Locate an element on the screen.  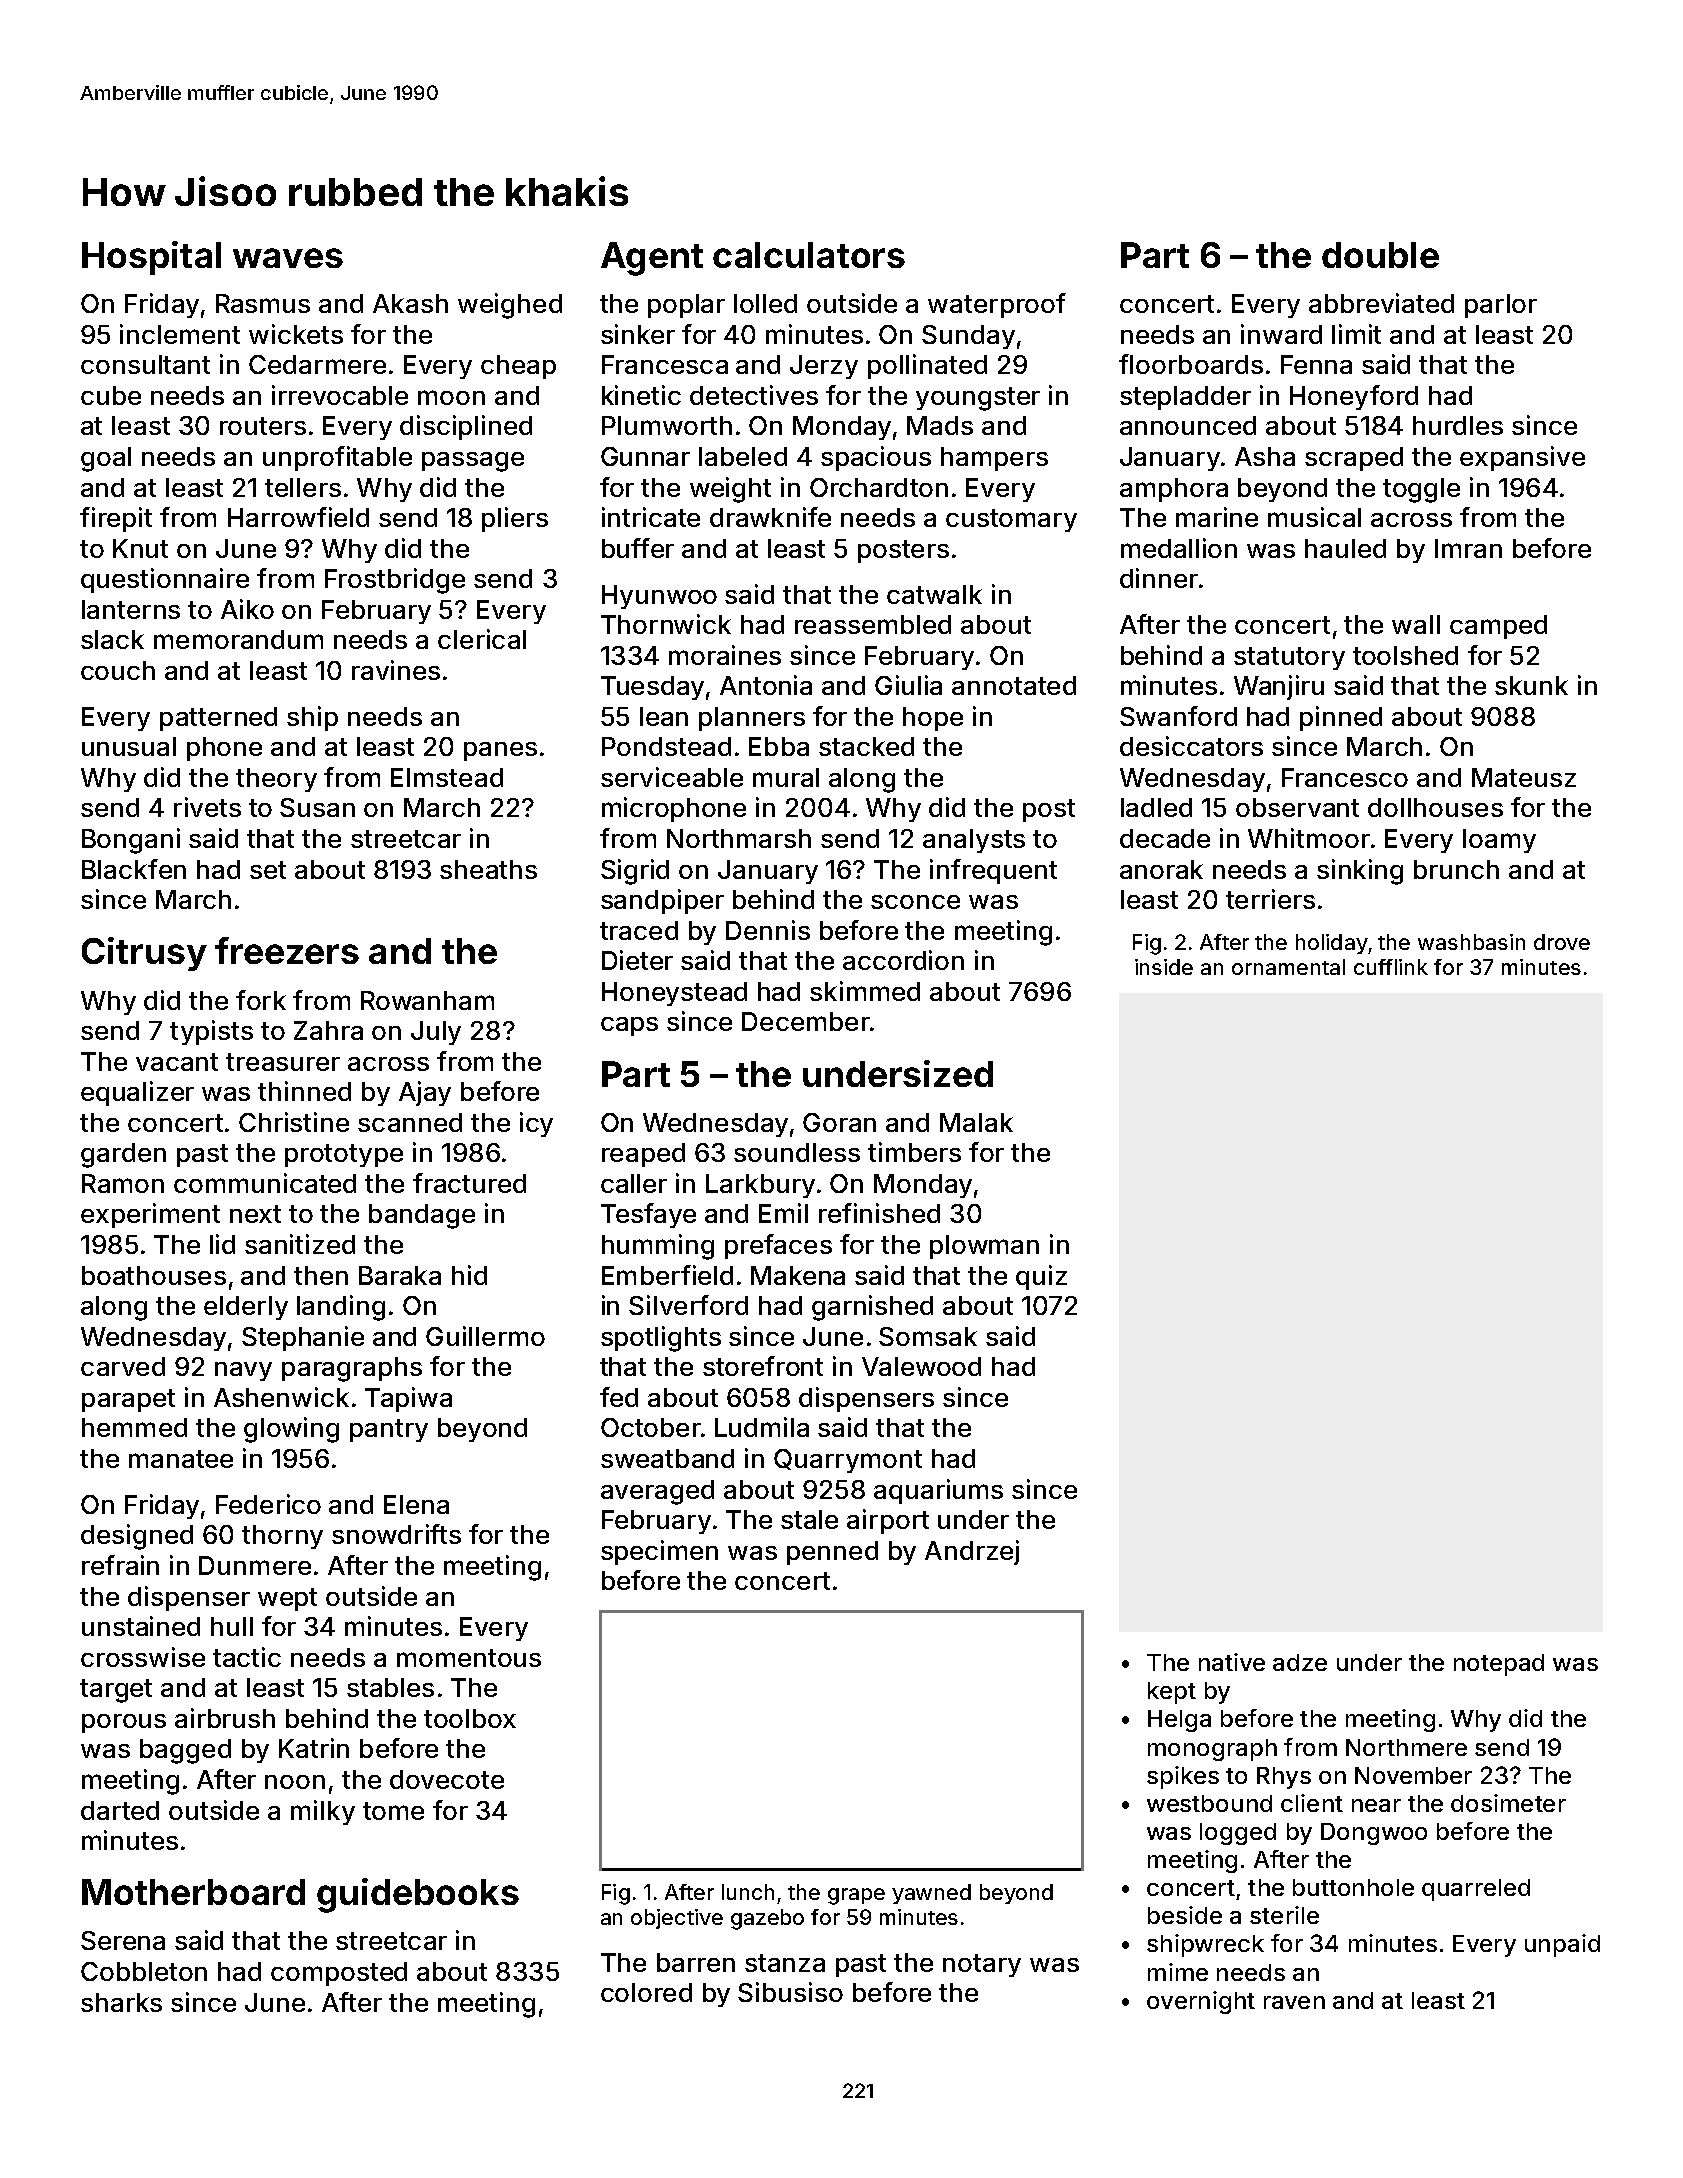
guidebooks is located at coordinates (418, 1895).
